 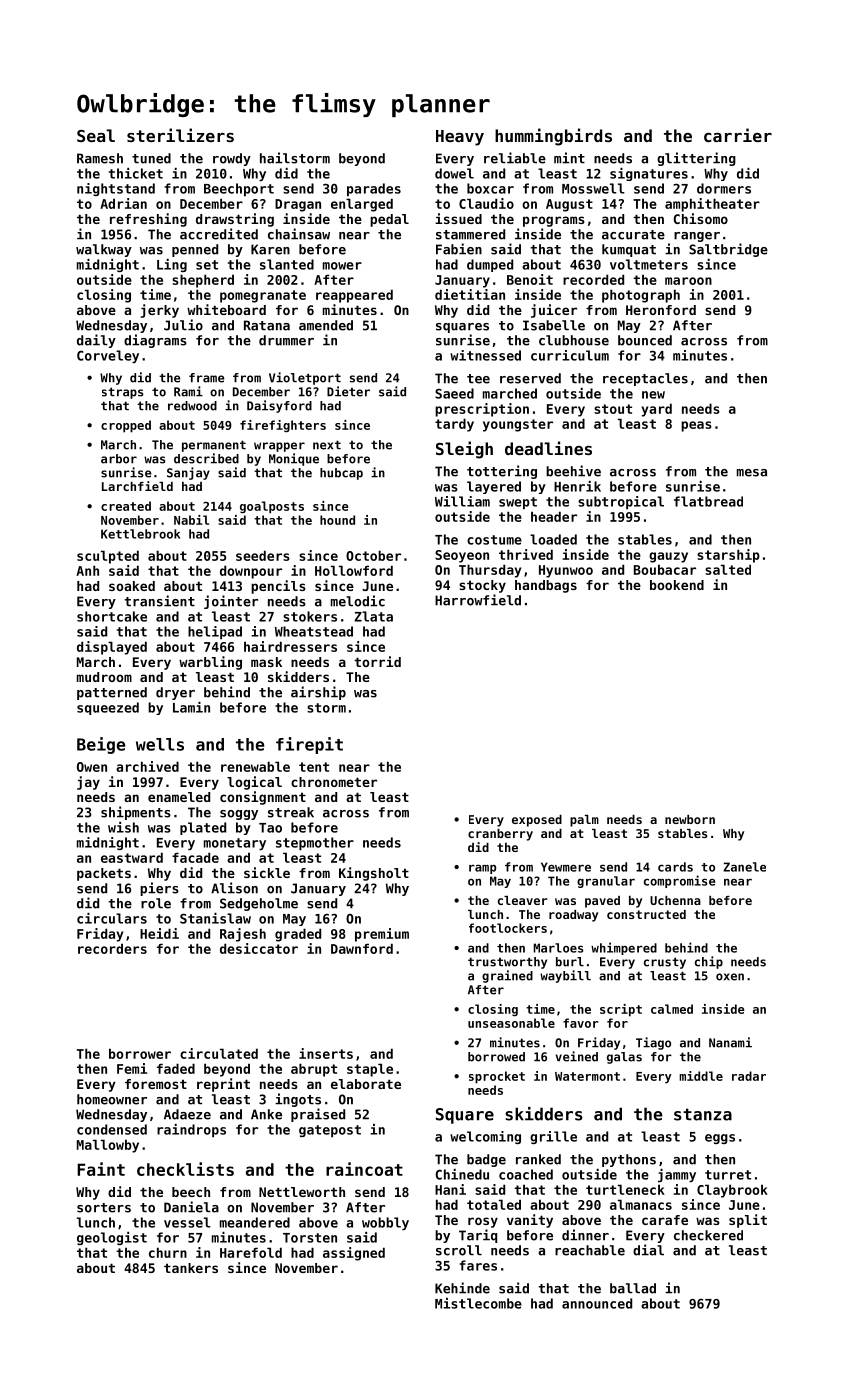 What do you see at coordinates (108, 1146) in the screenshot?
I see `Mallowby` at bounding box center [108, 1146].
